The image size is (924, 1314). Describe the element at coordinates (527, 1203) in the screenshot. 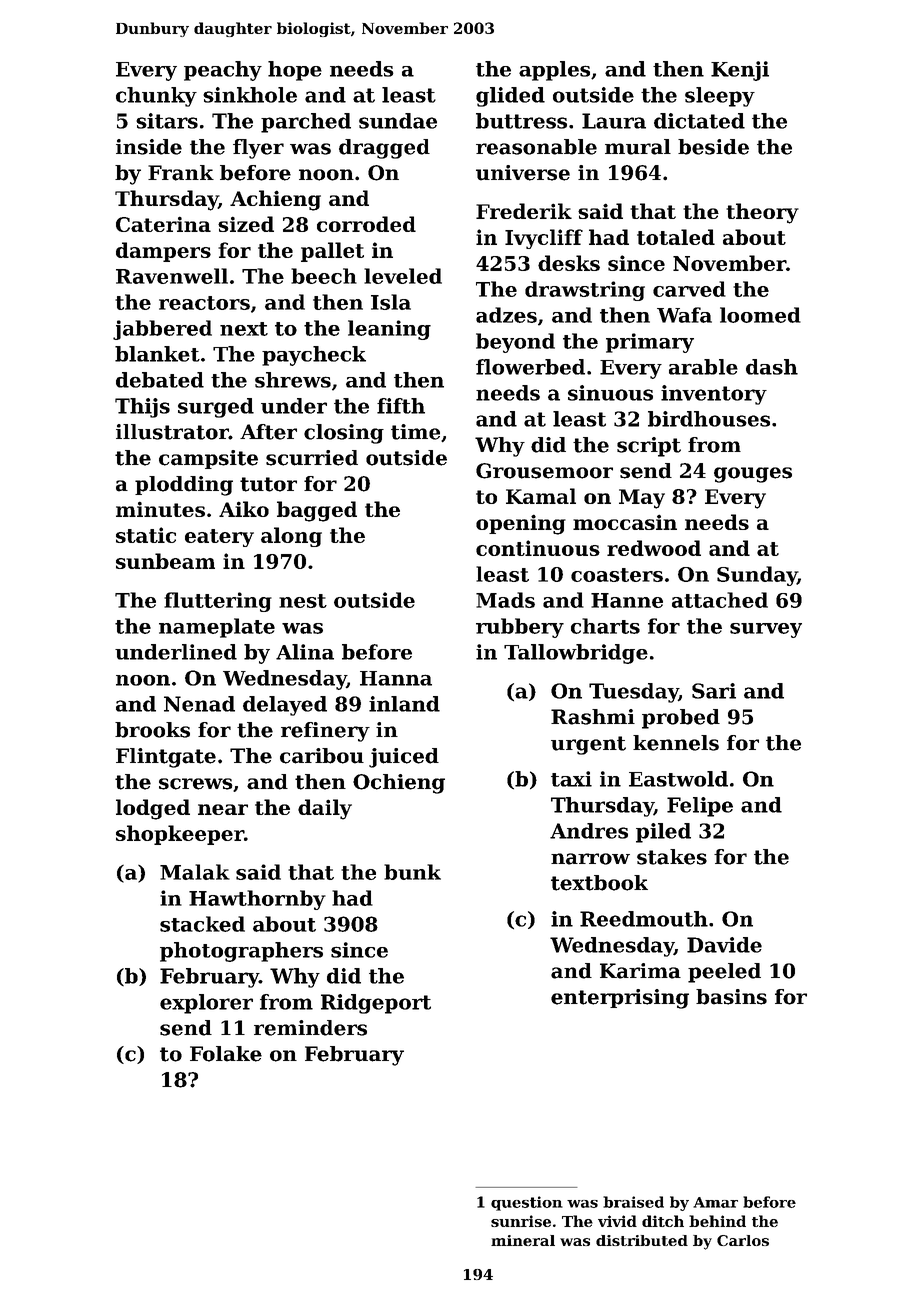

I see `question` at that location.
